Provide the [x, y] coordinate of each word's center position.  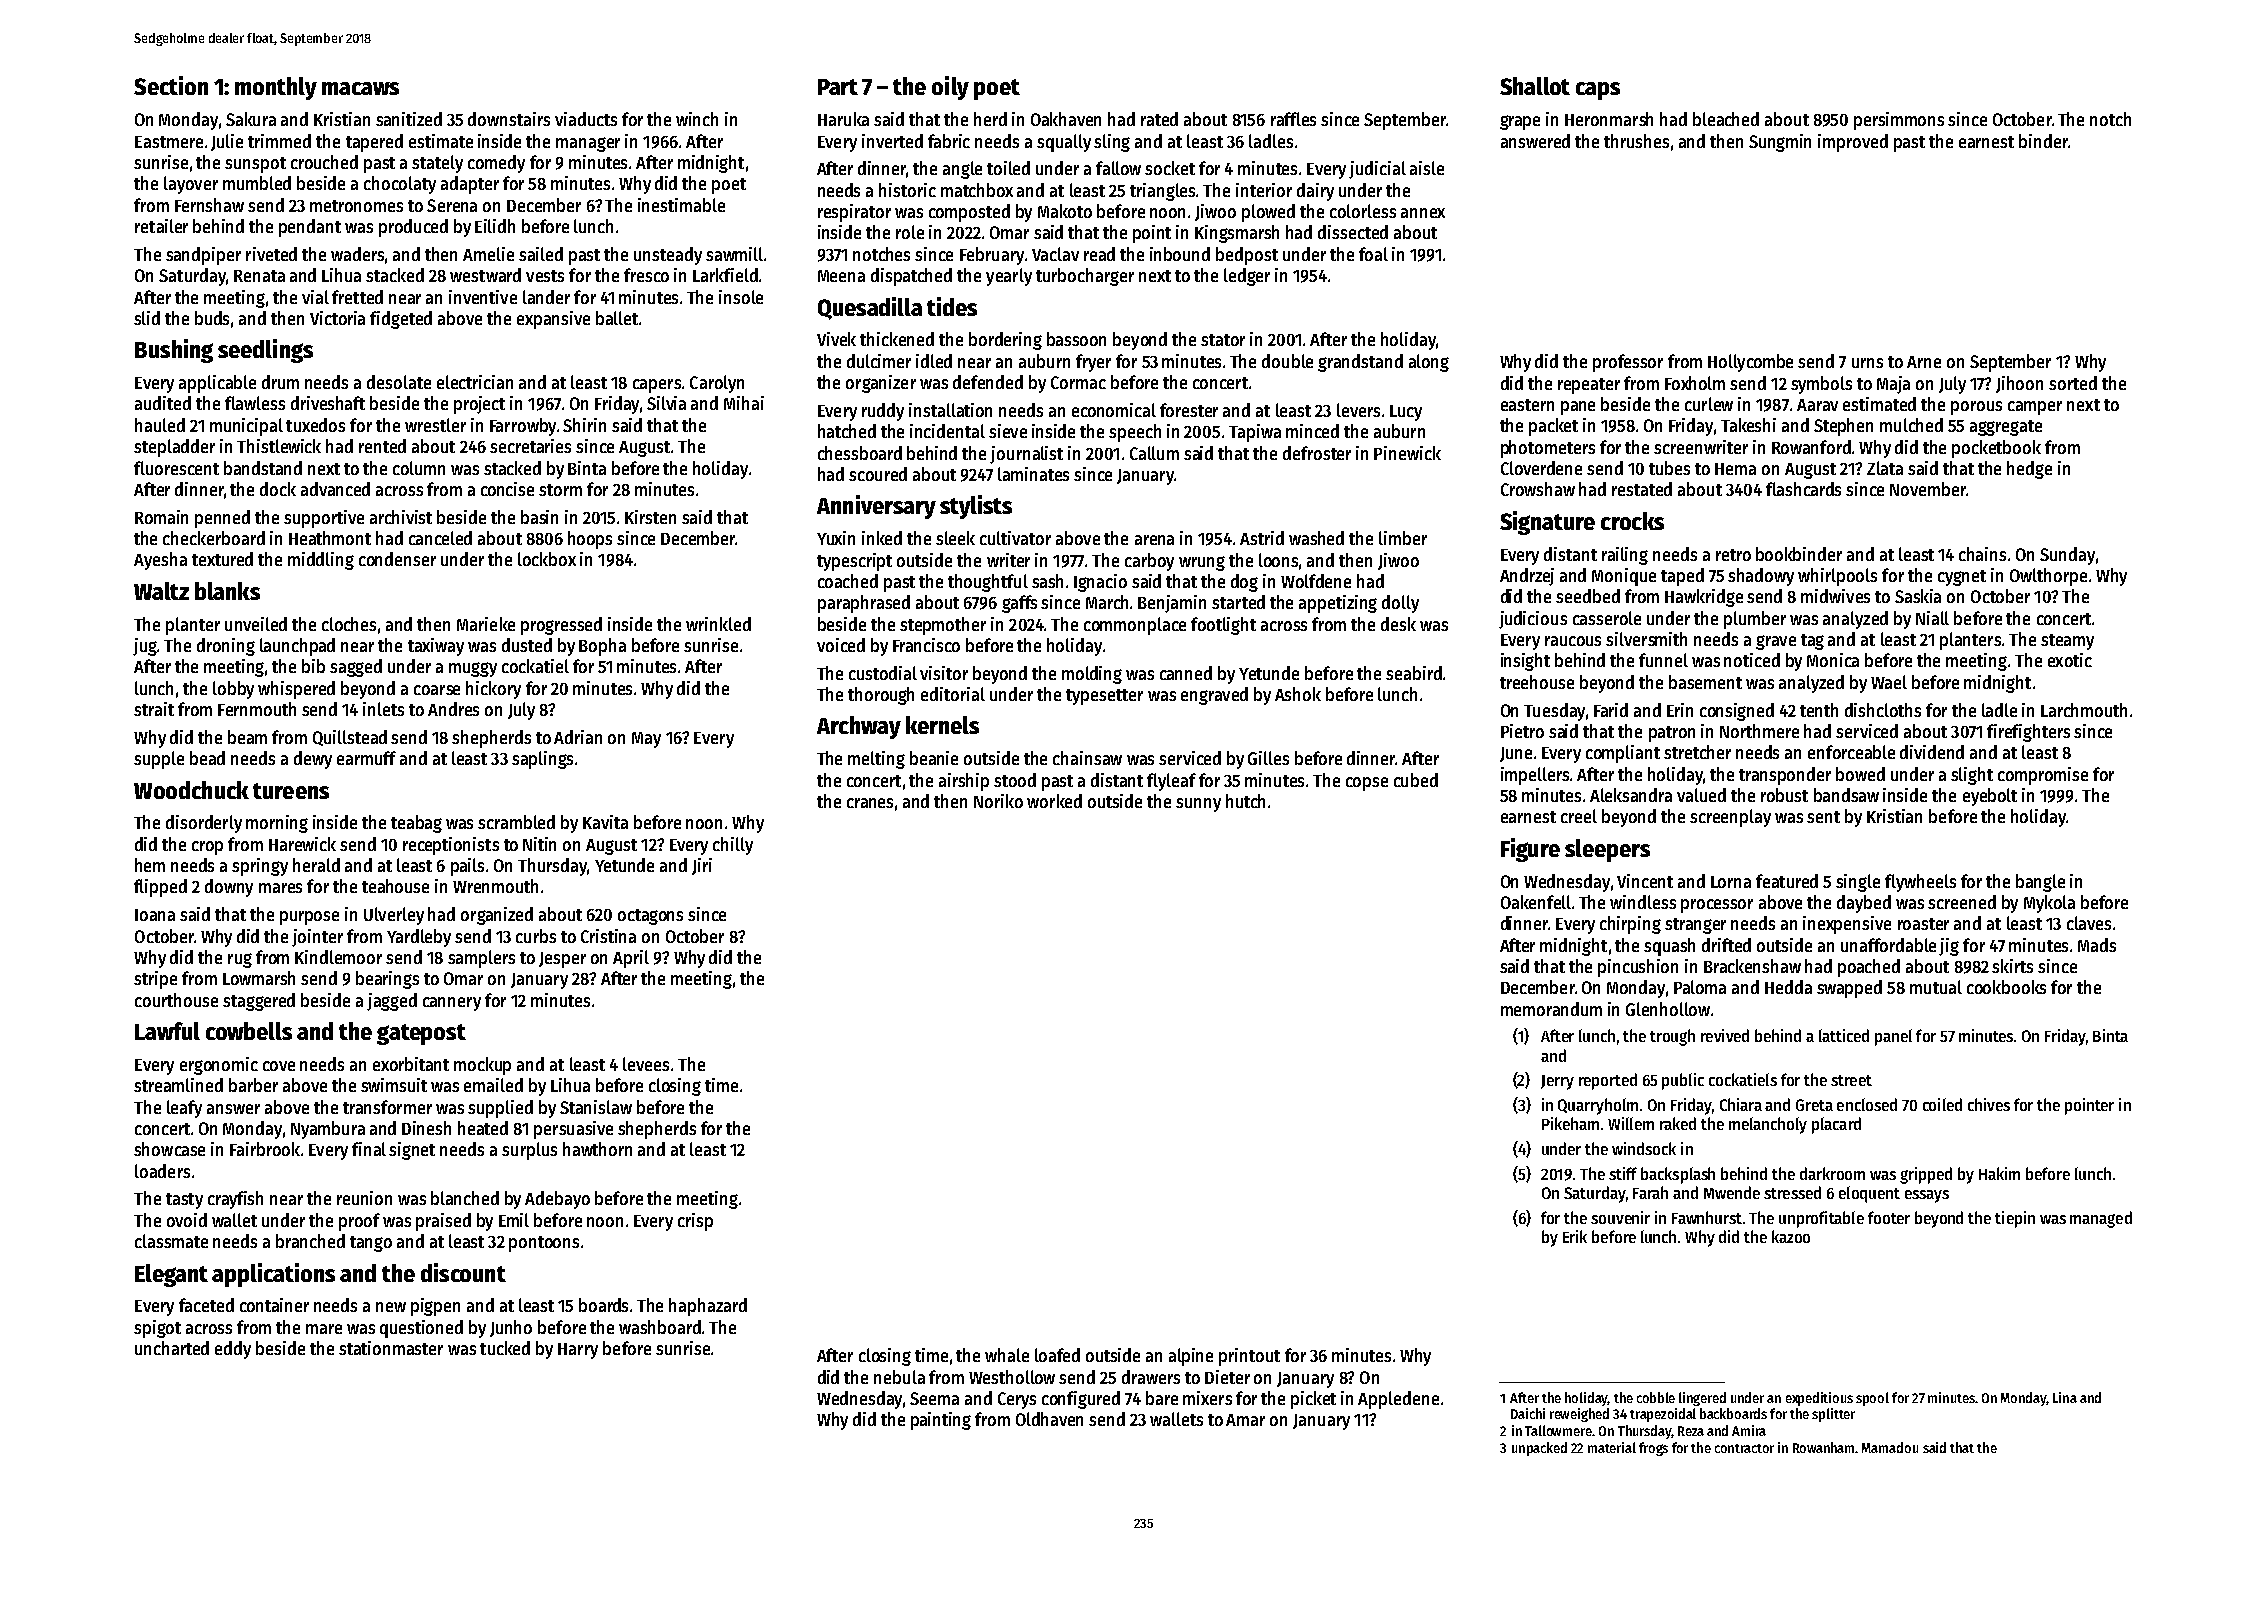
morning [277, 824]
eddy [233, 1350]
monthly [276, 88]
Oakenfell [1536, 902]
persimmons [1899, 121]
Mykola [2049, 904]
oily [950, 88]
